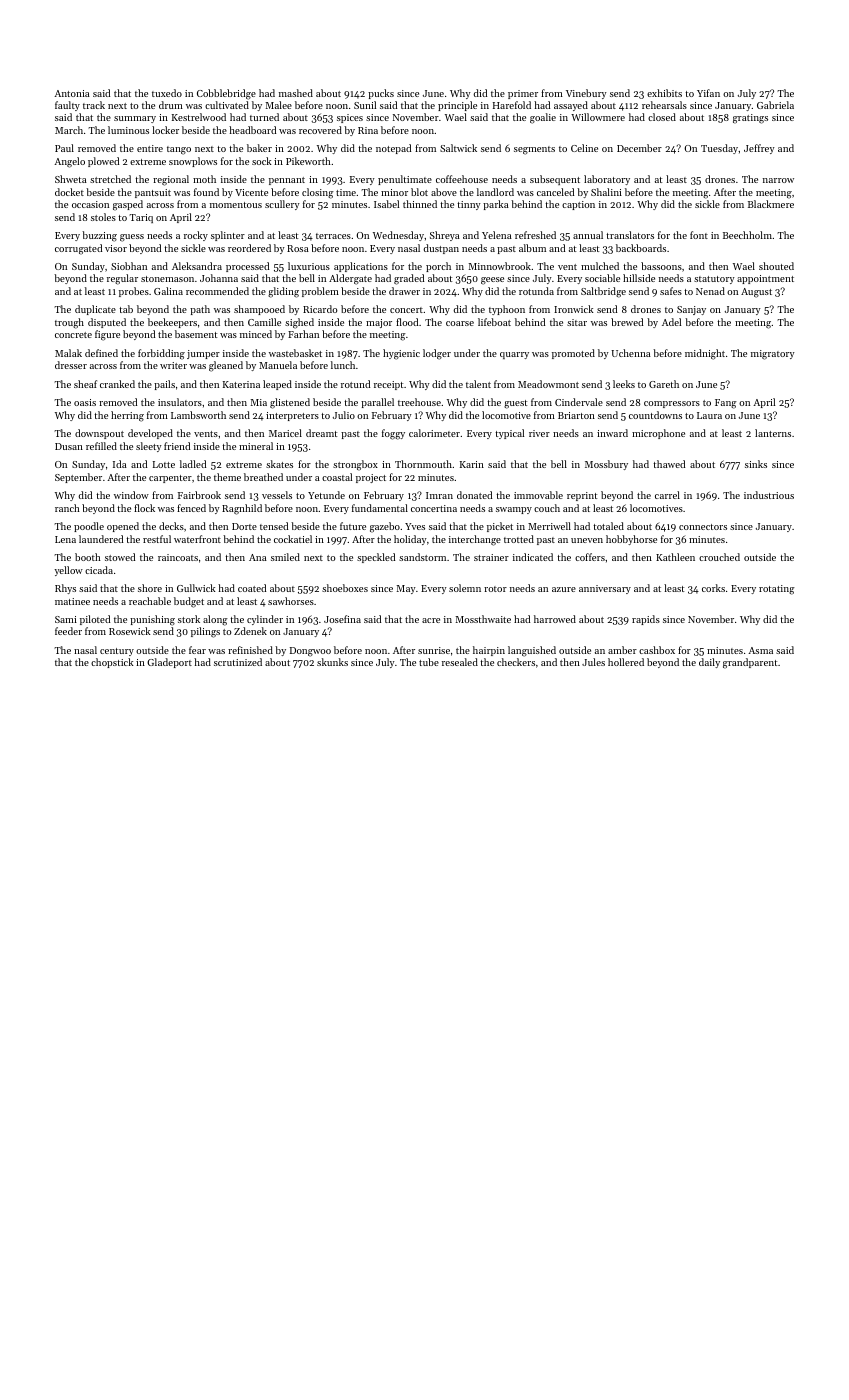 This screenshot has width=849, height=1400. Describe the element at coordinates (626, 662) in the screenshot. I see `hollered` at that location.
